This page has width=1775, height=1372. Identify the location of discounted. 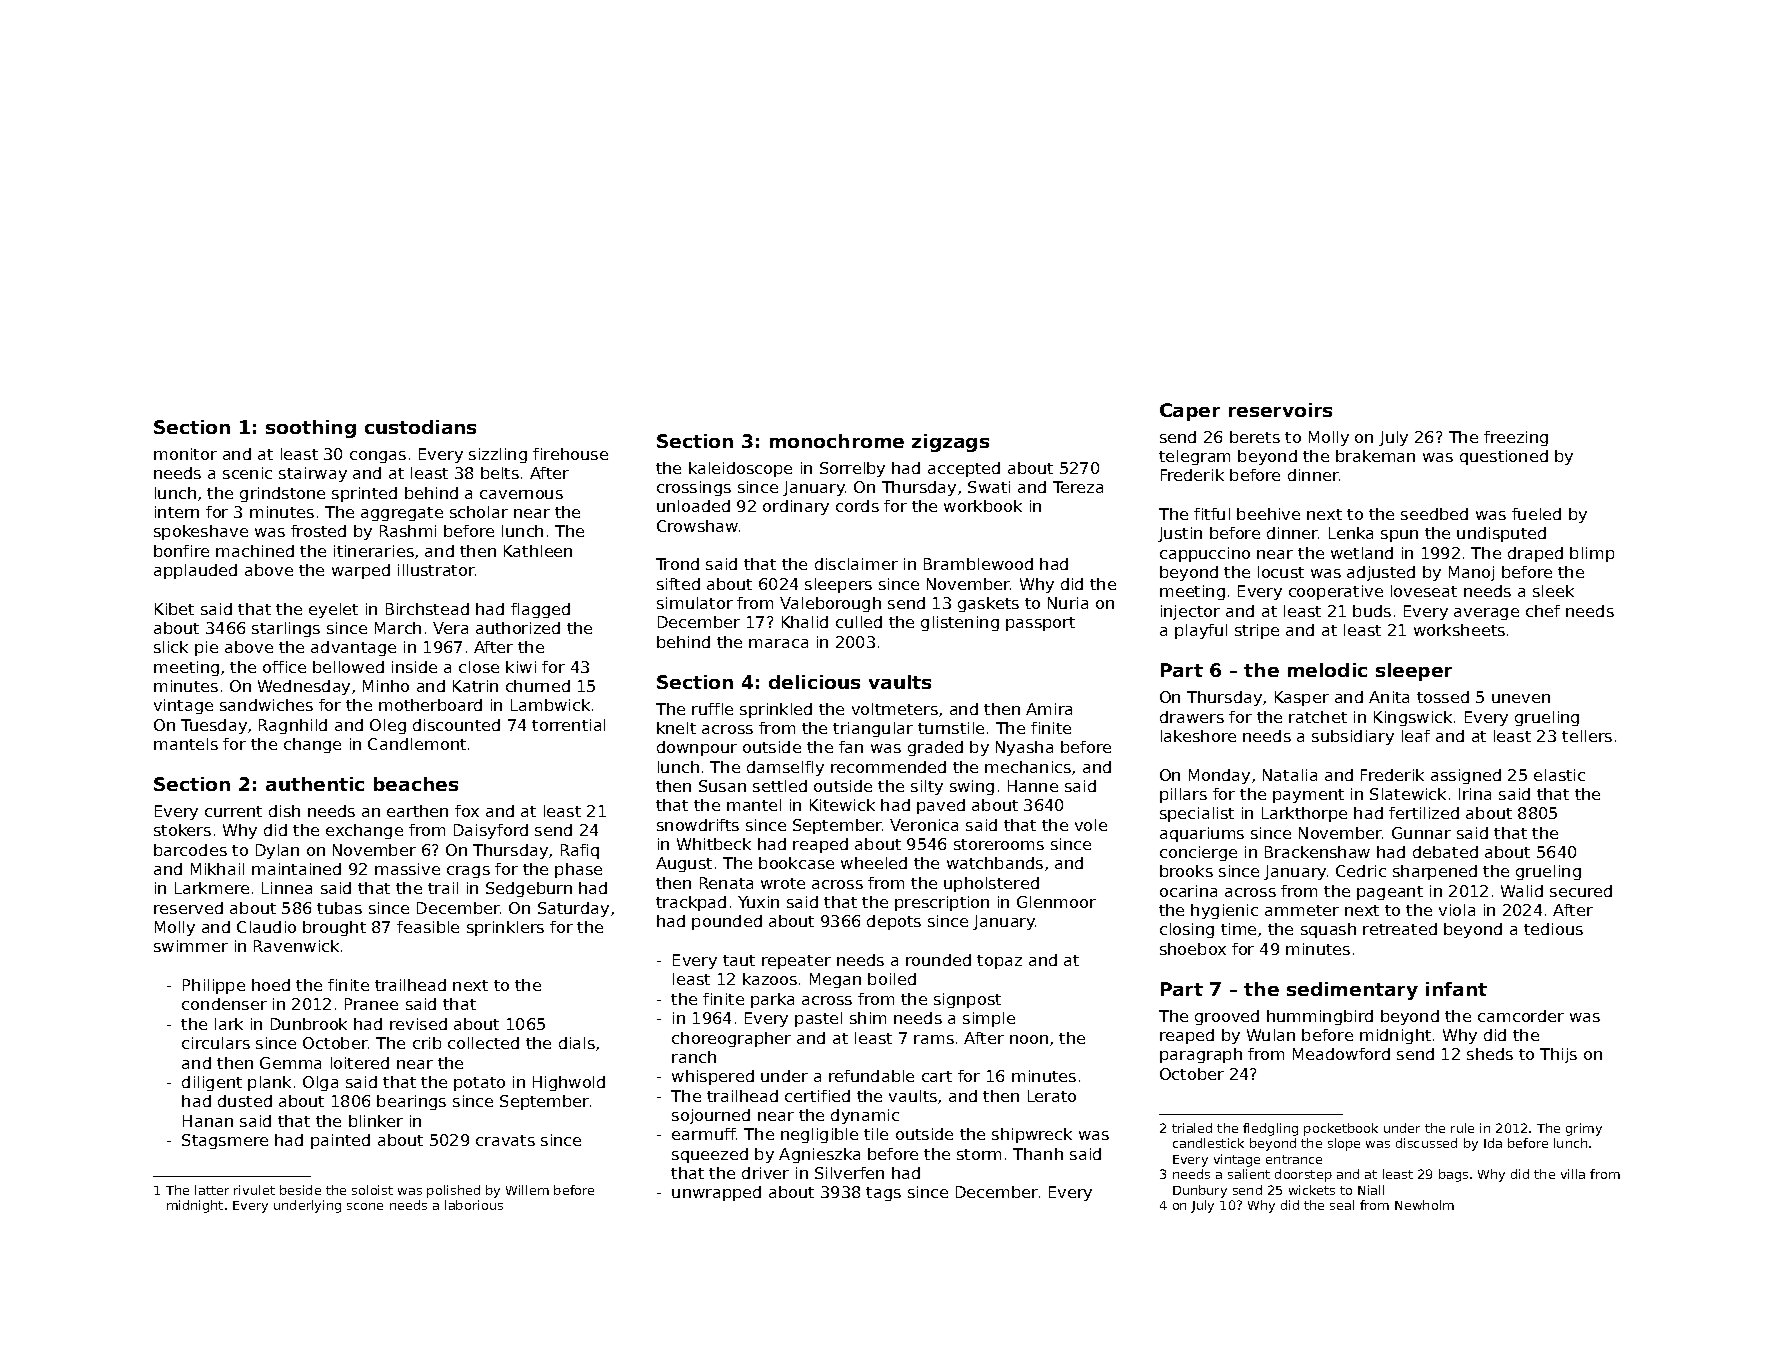
(456, 725).
